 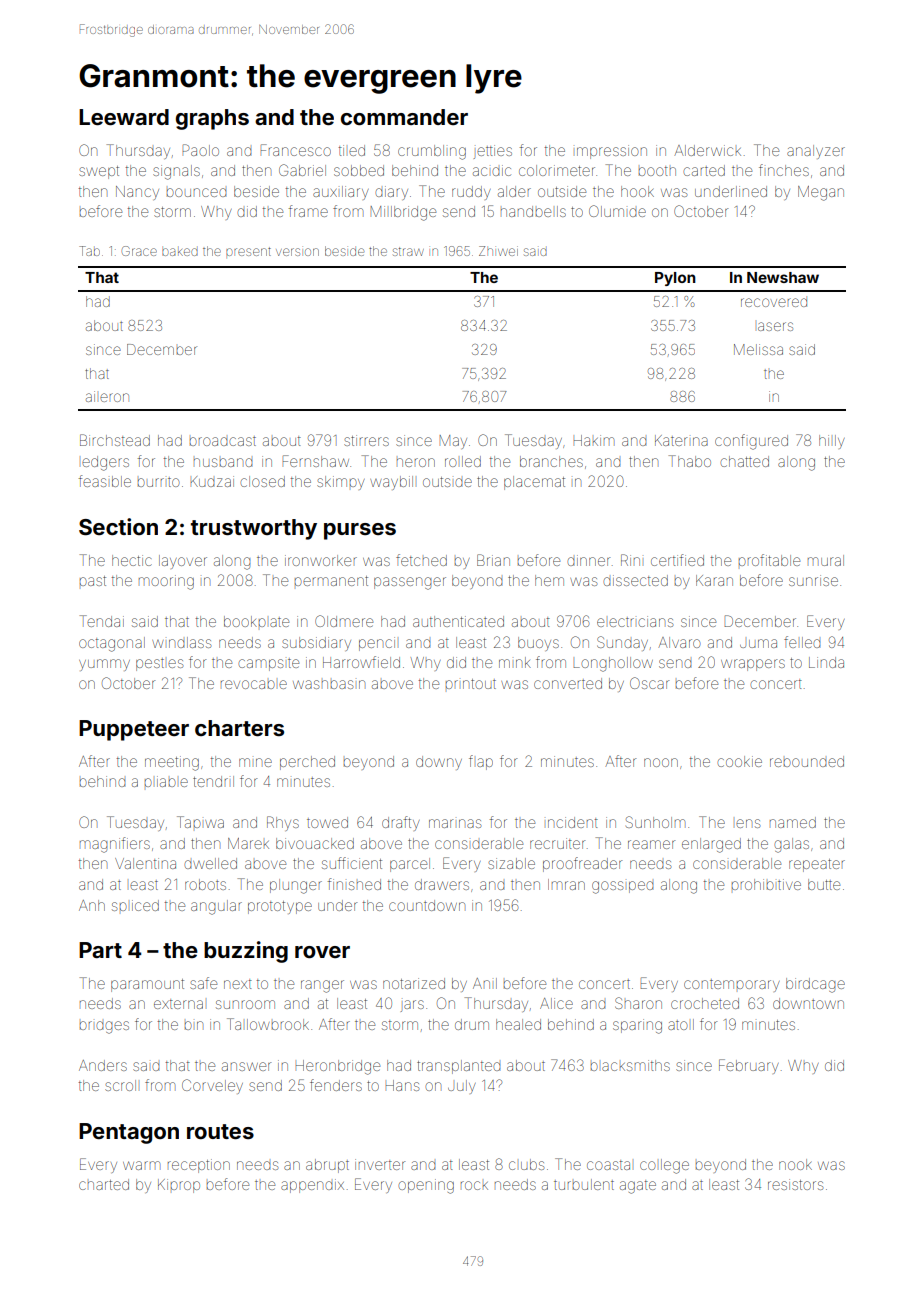 I want to click on Section, so click(x=118, y=527).
